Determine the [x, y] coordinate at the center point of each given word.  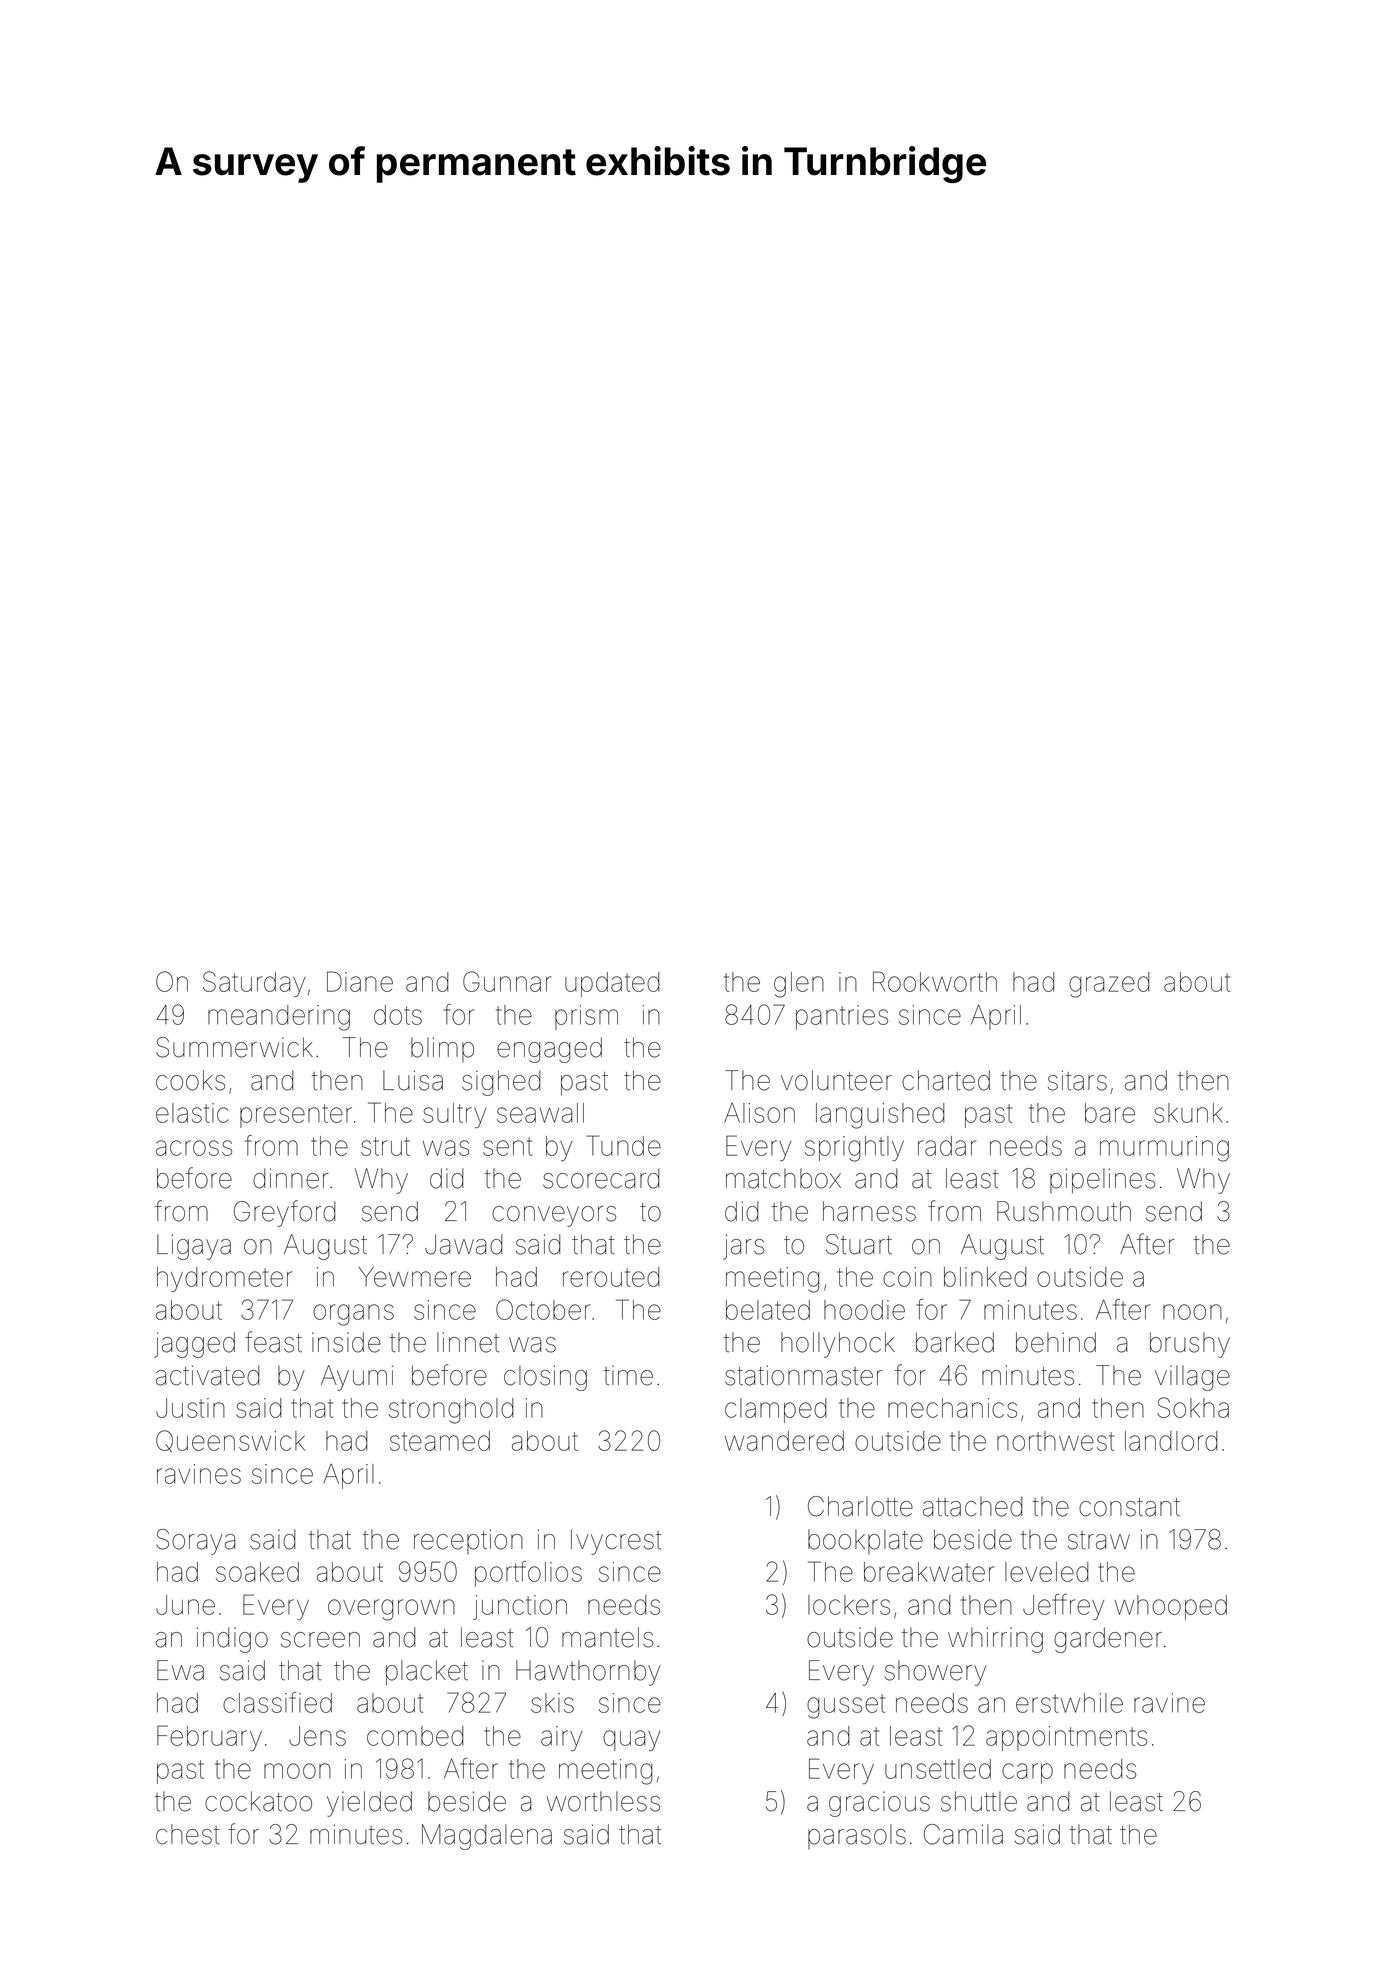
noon [1192, 1312]
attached [973, 1506]
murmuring [1164, 1149]
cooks [190, 1080]
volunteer [836, 1080]
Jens [317, 1736]
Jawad [464, 1244]
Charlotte [860, 1506]
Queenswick [230, 1441]
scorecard [601, 1178]
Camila [963, 1834]
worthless [603, 1801]
